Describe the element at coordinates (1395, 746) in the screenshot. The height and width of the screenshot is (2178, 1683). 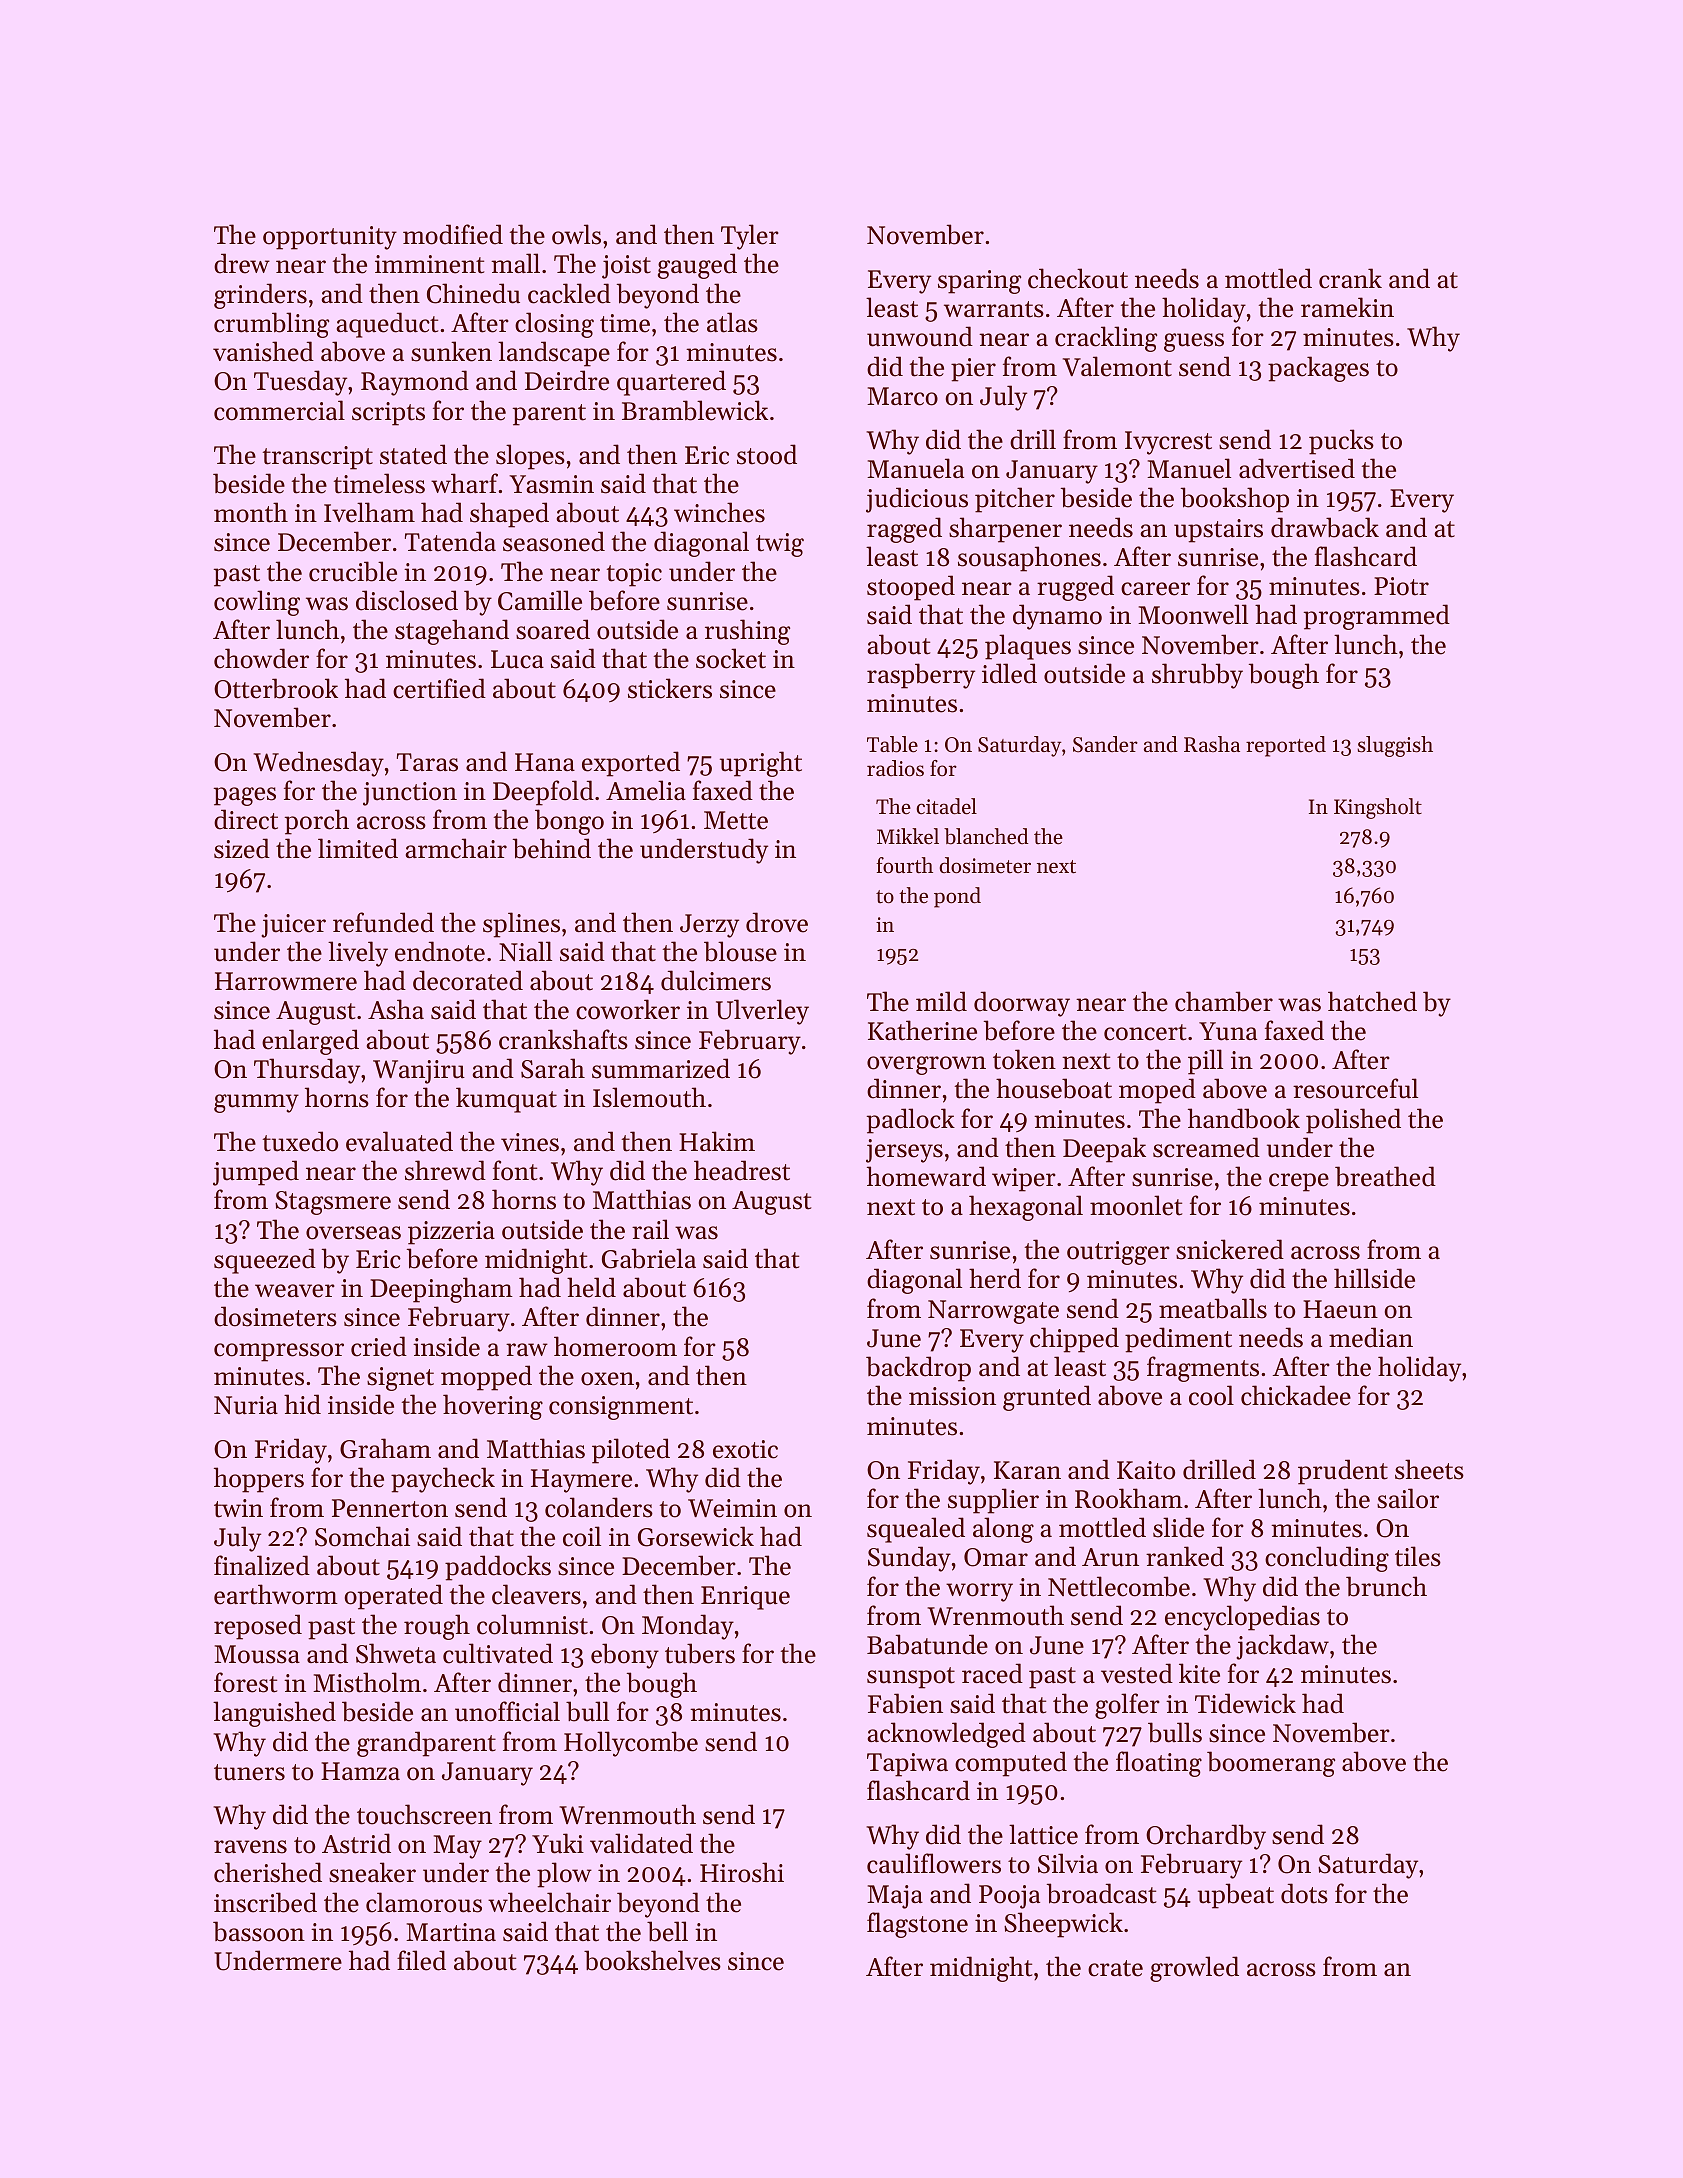
I see `sluggish` at that location.
